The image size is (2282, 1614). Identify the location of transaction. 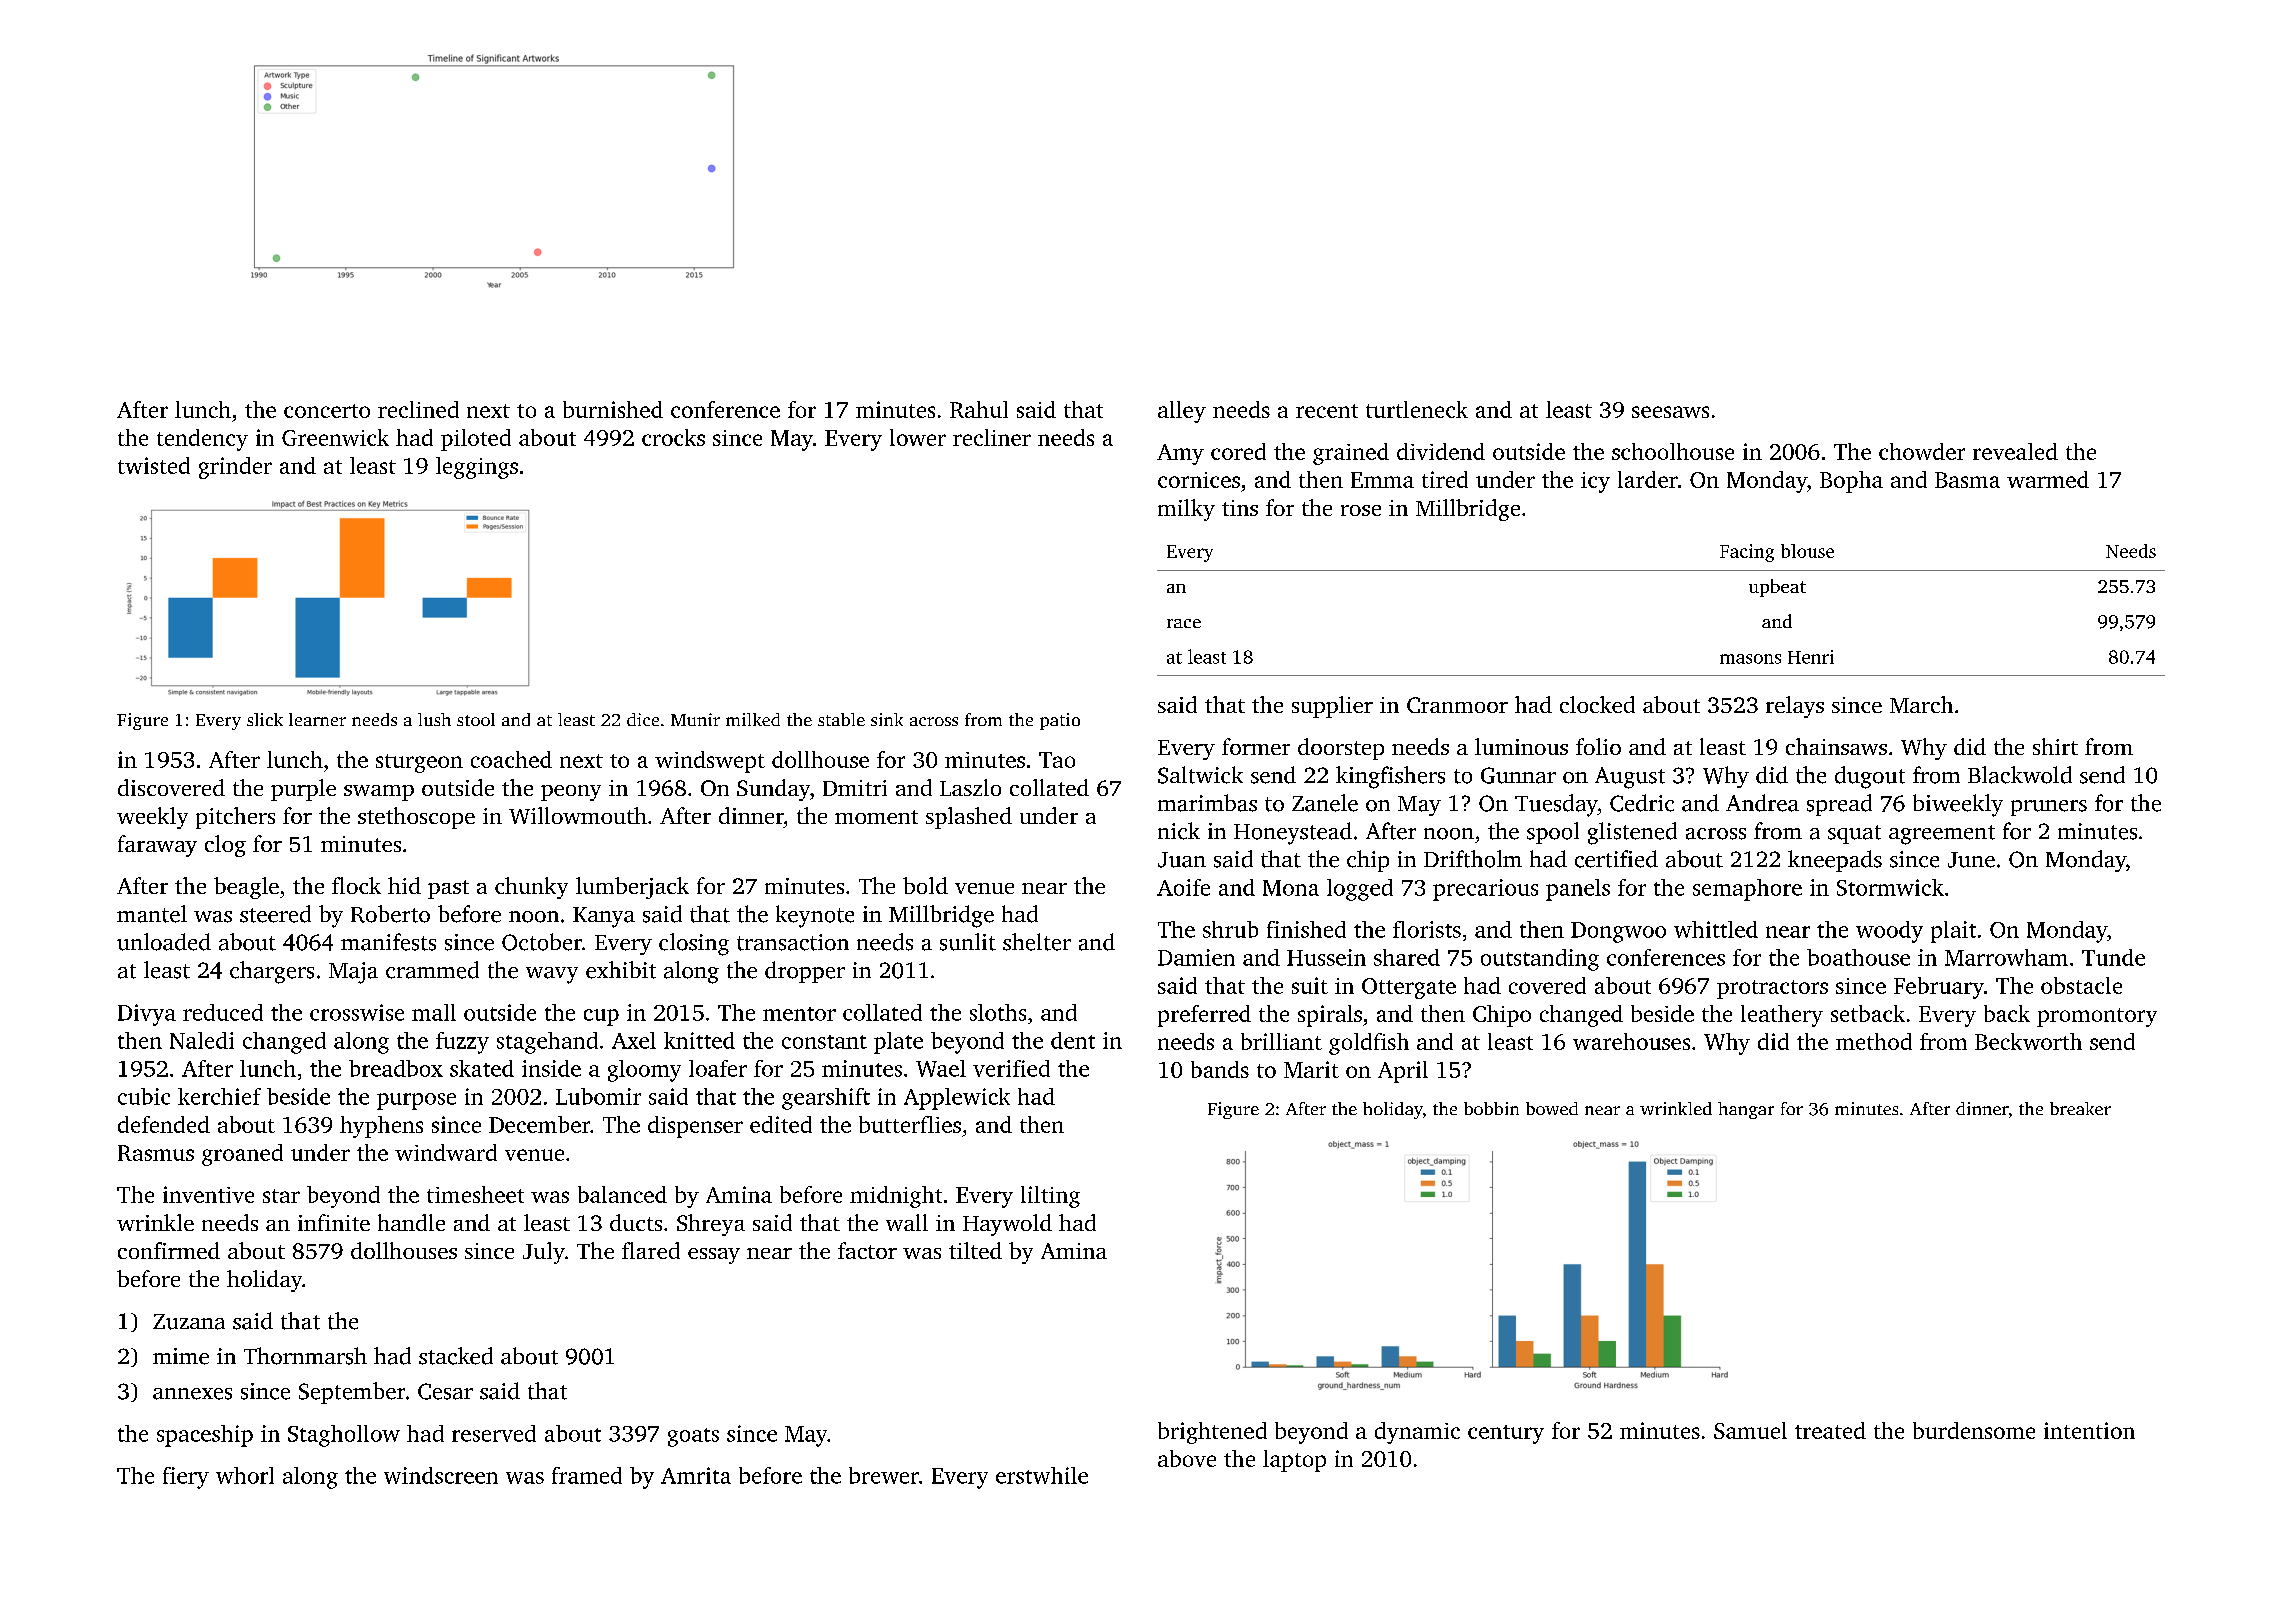
(793, 942).
